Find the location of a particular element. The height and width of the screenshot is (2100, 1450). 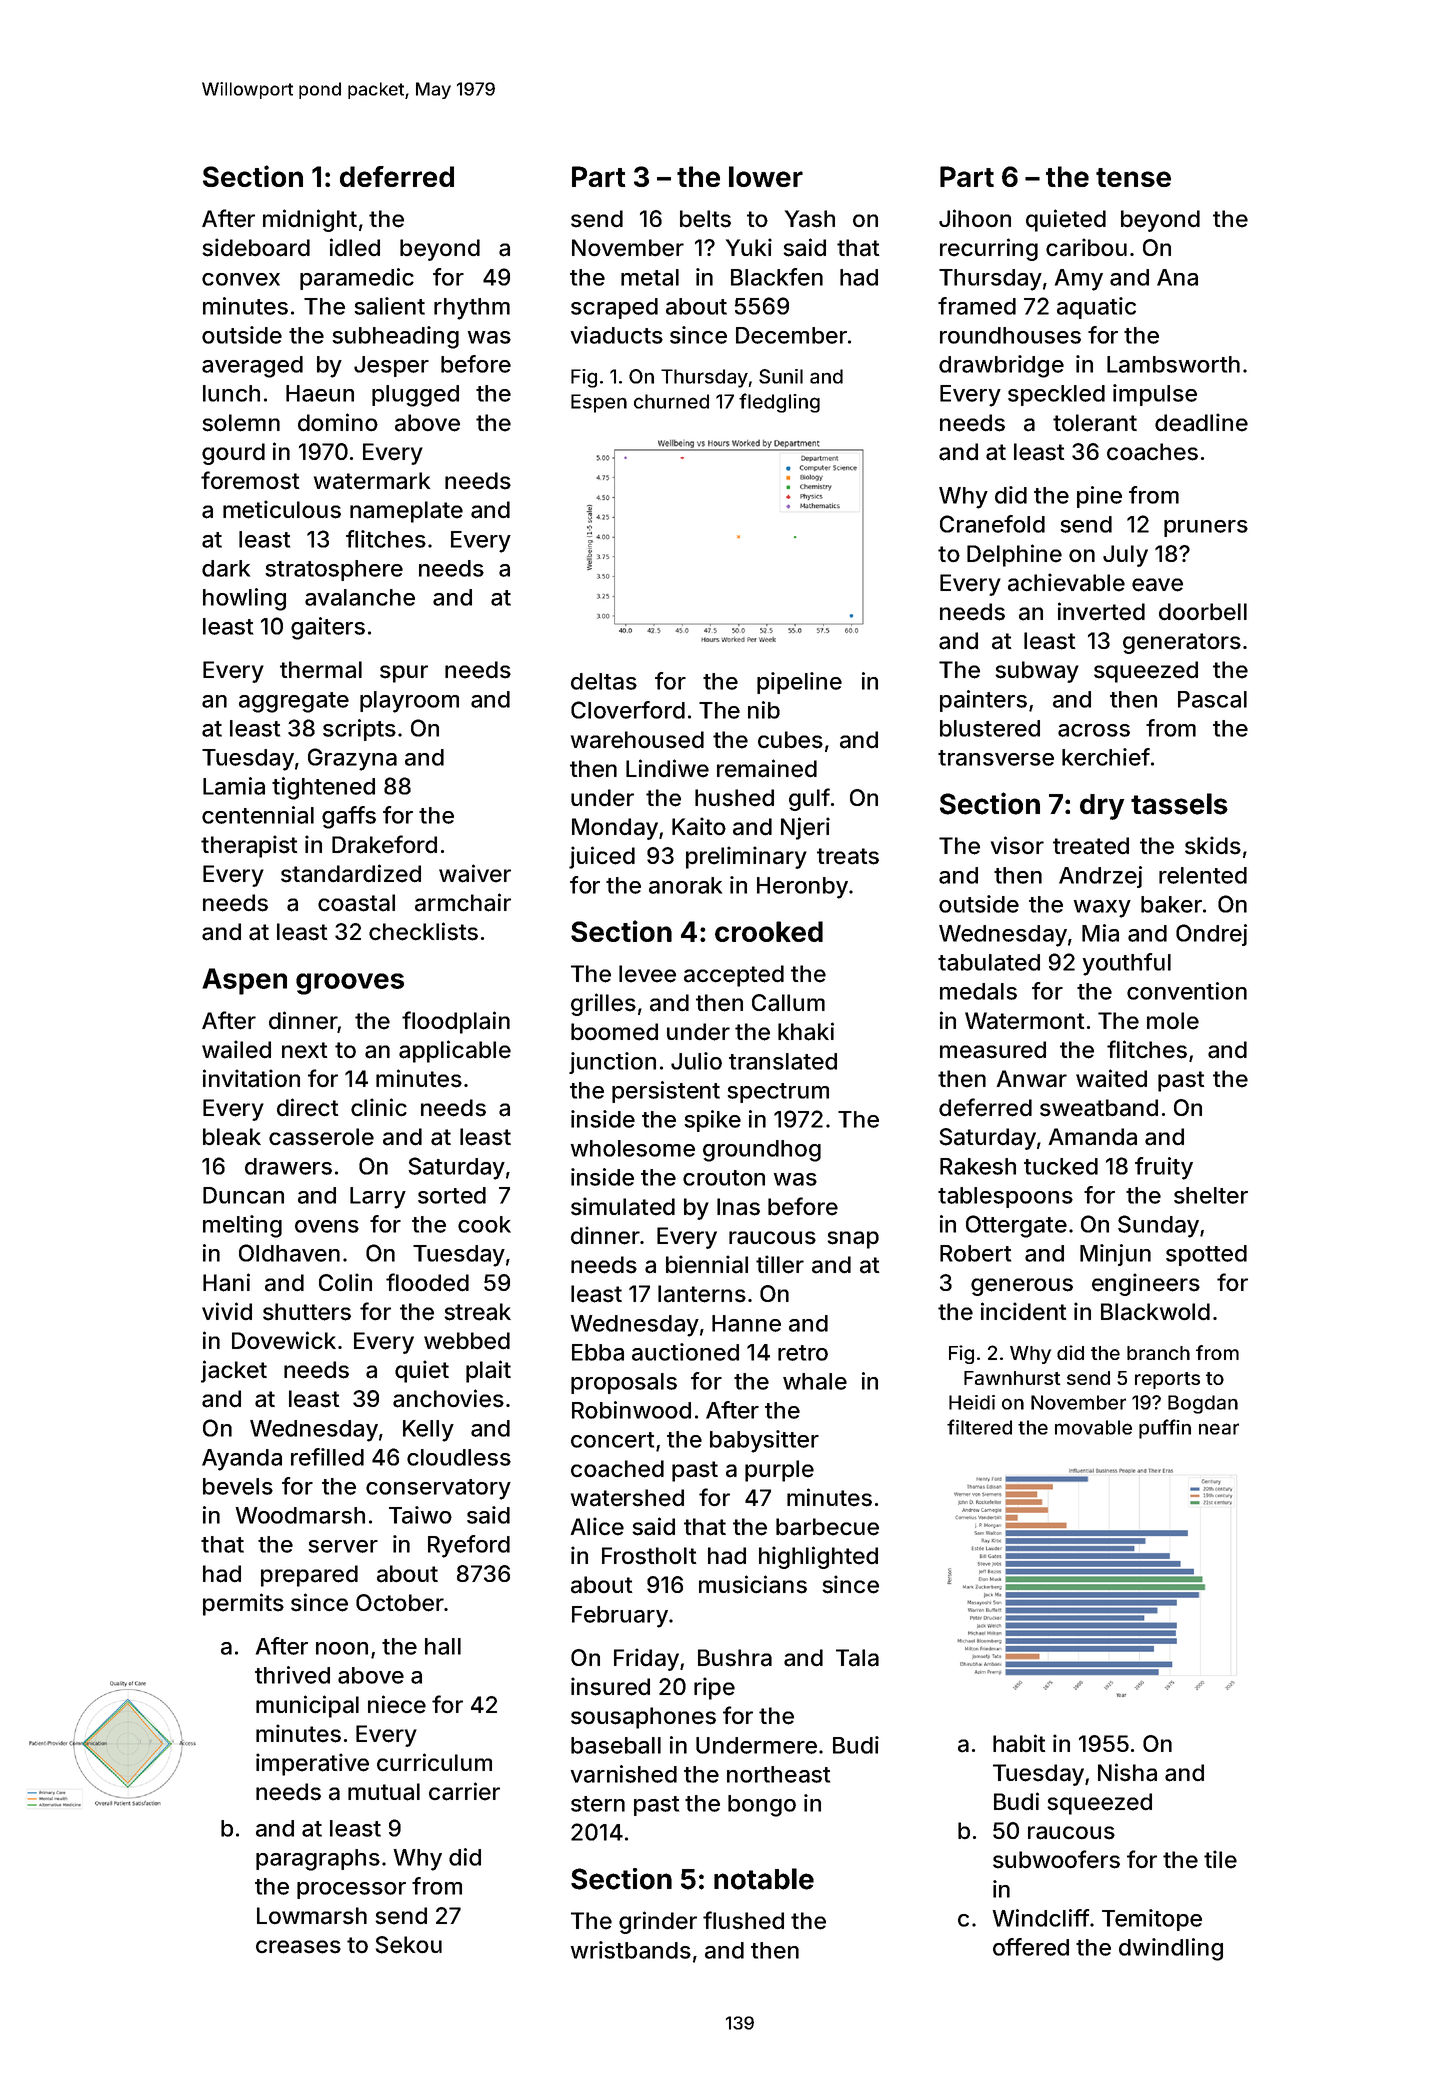

Jihoon is located at coordinates (975, 218).
